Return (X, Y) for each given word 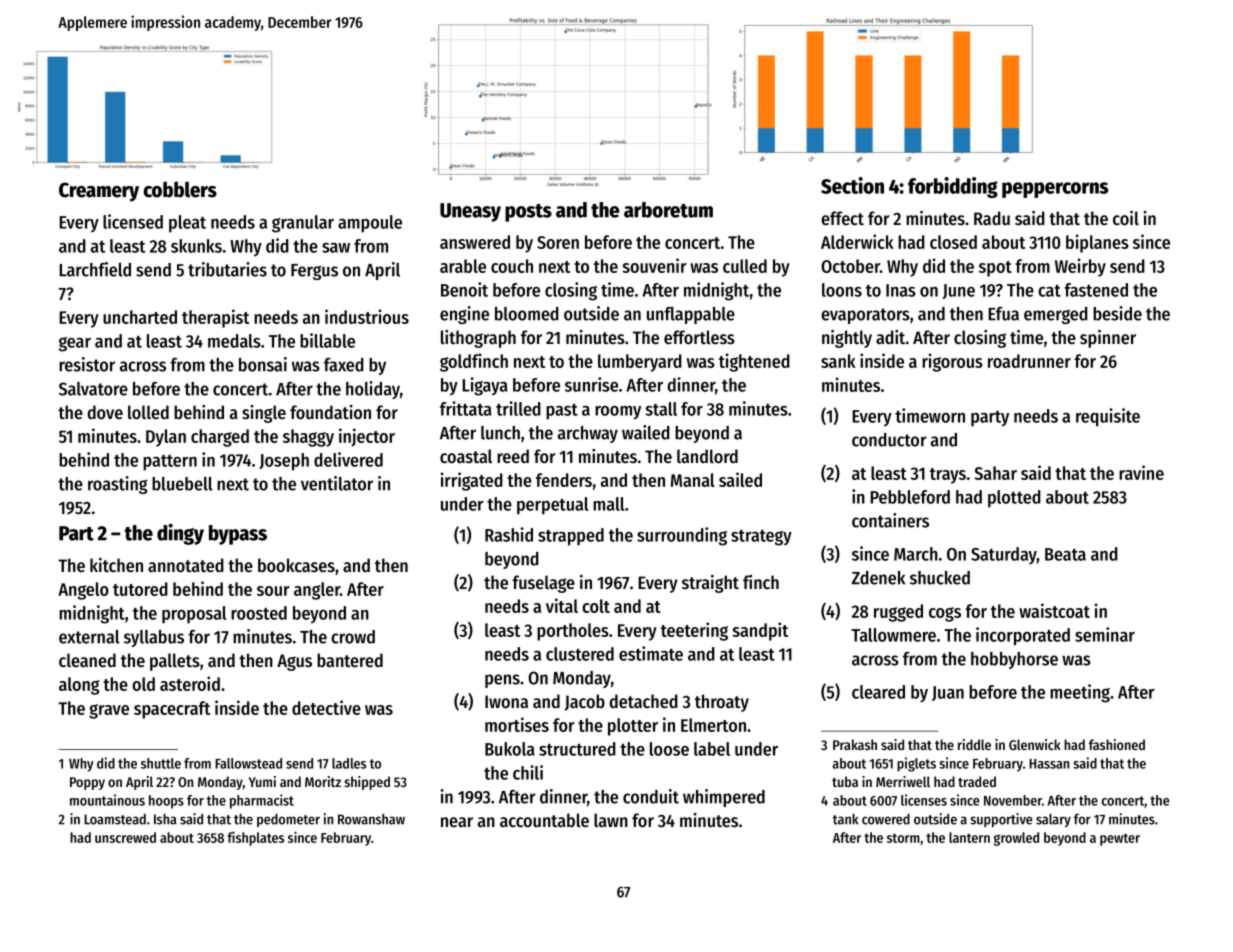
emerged (1056, 315)
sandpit (760, 631)
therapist (215, 318)
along (79, 686)
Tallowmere (893, 635)
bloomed (527, 314)
